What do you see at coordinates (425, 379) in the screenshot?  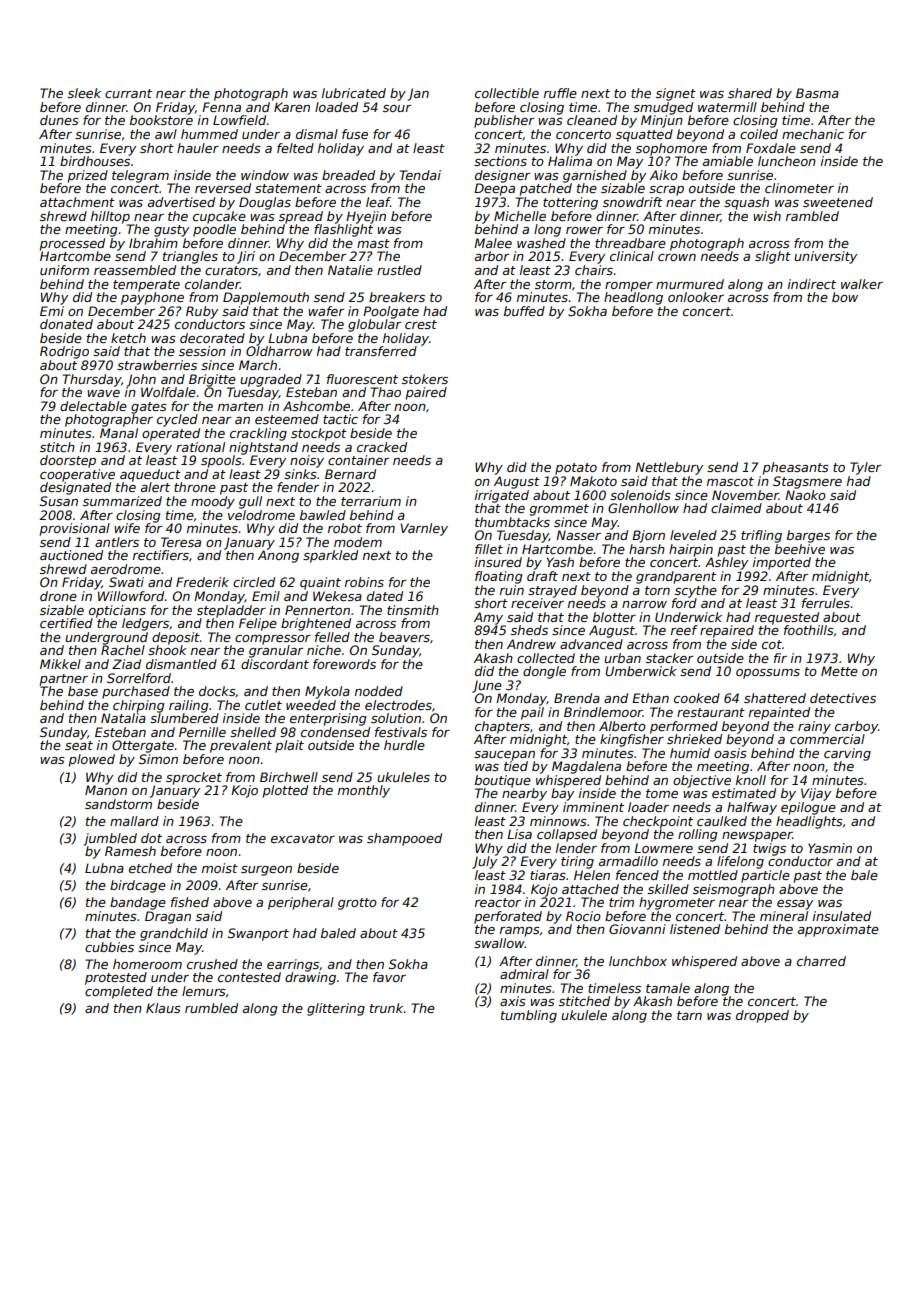 I see `stokers` at bounding box center [425, 379].
